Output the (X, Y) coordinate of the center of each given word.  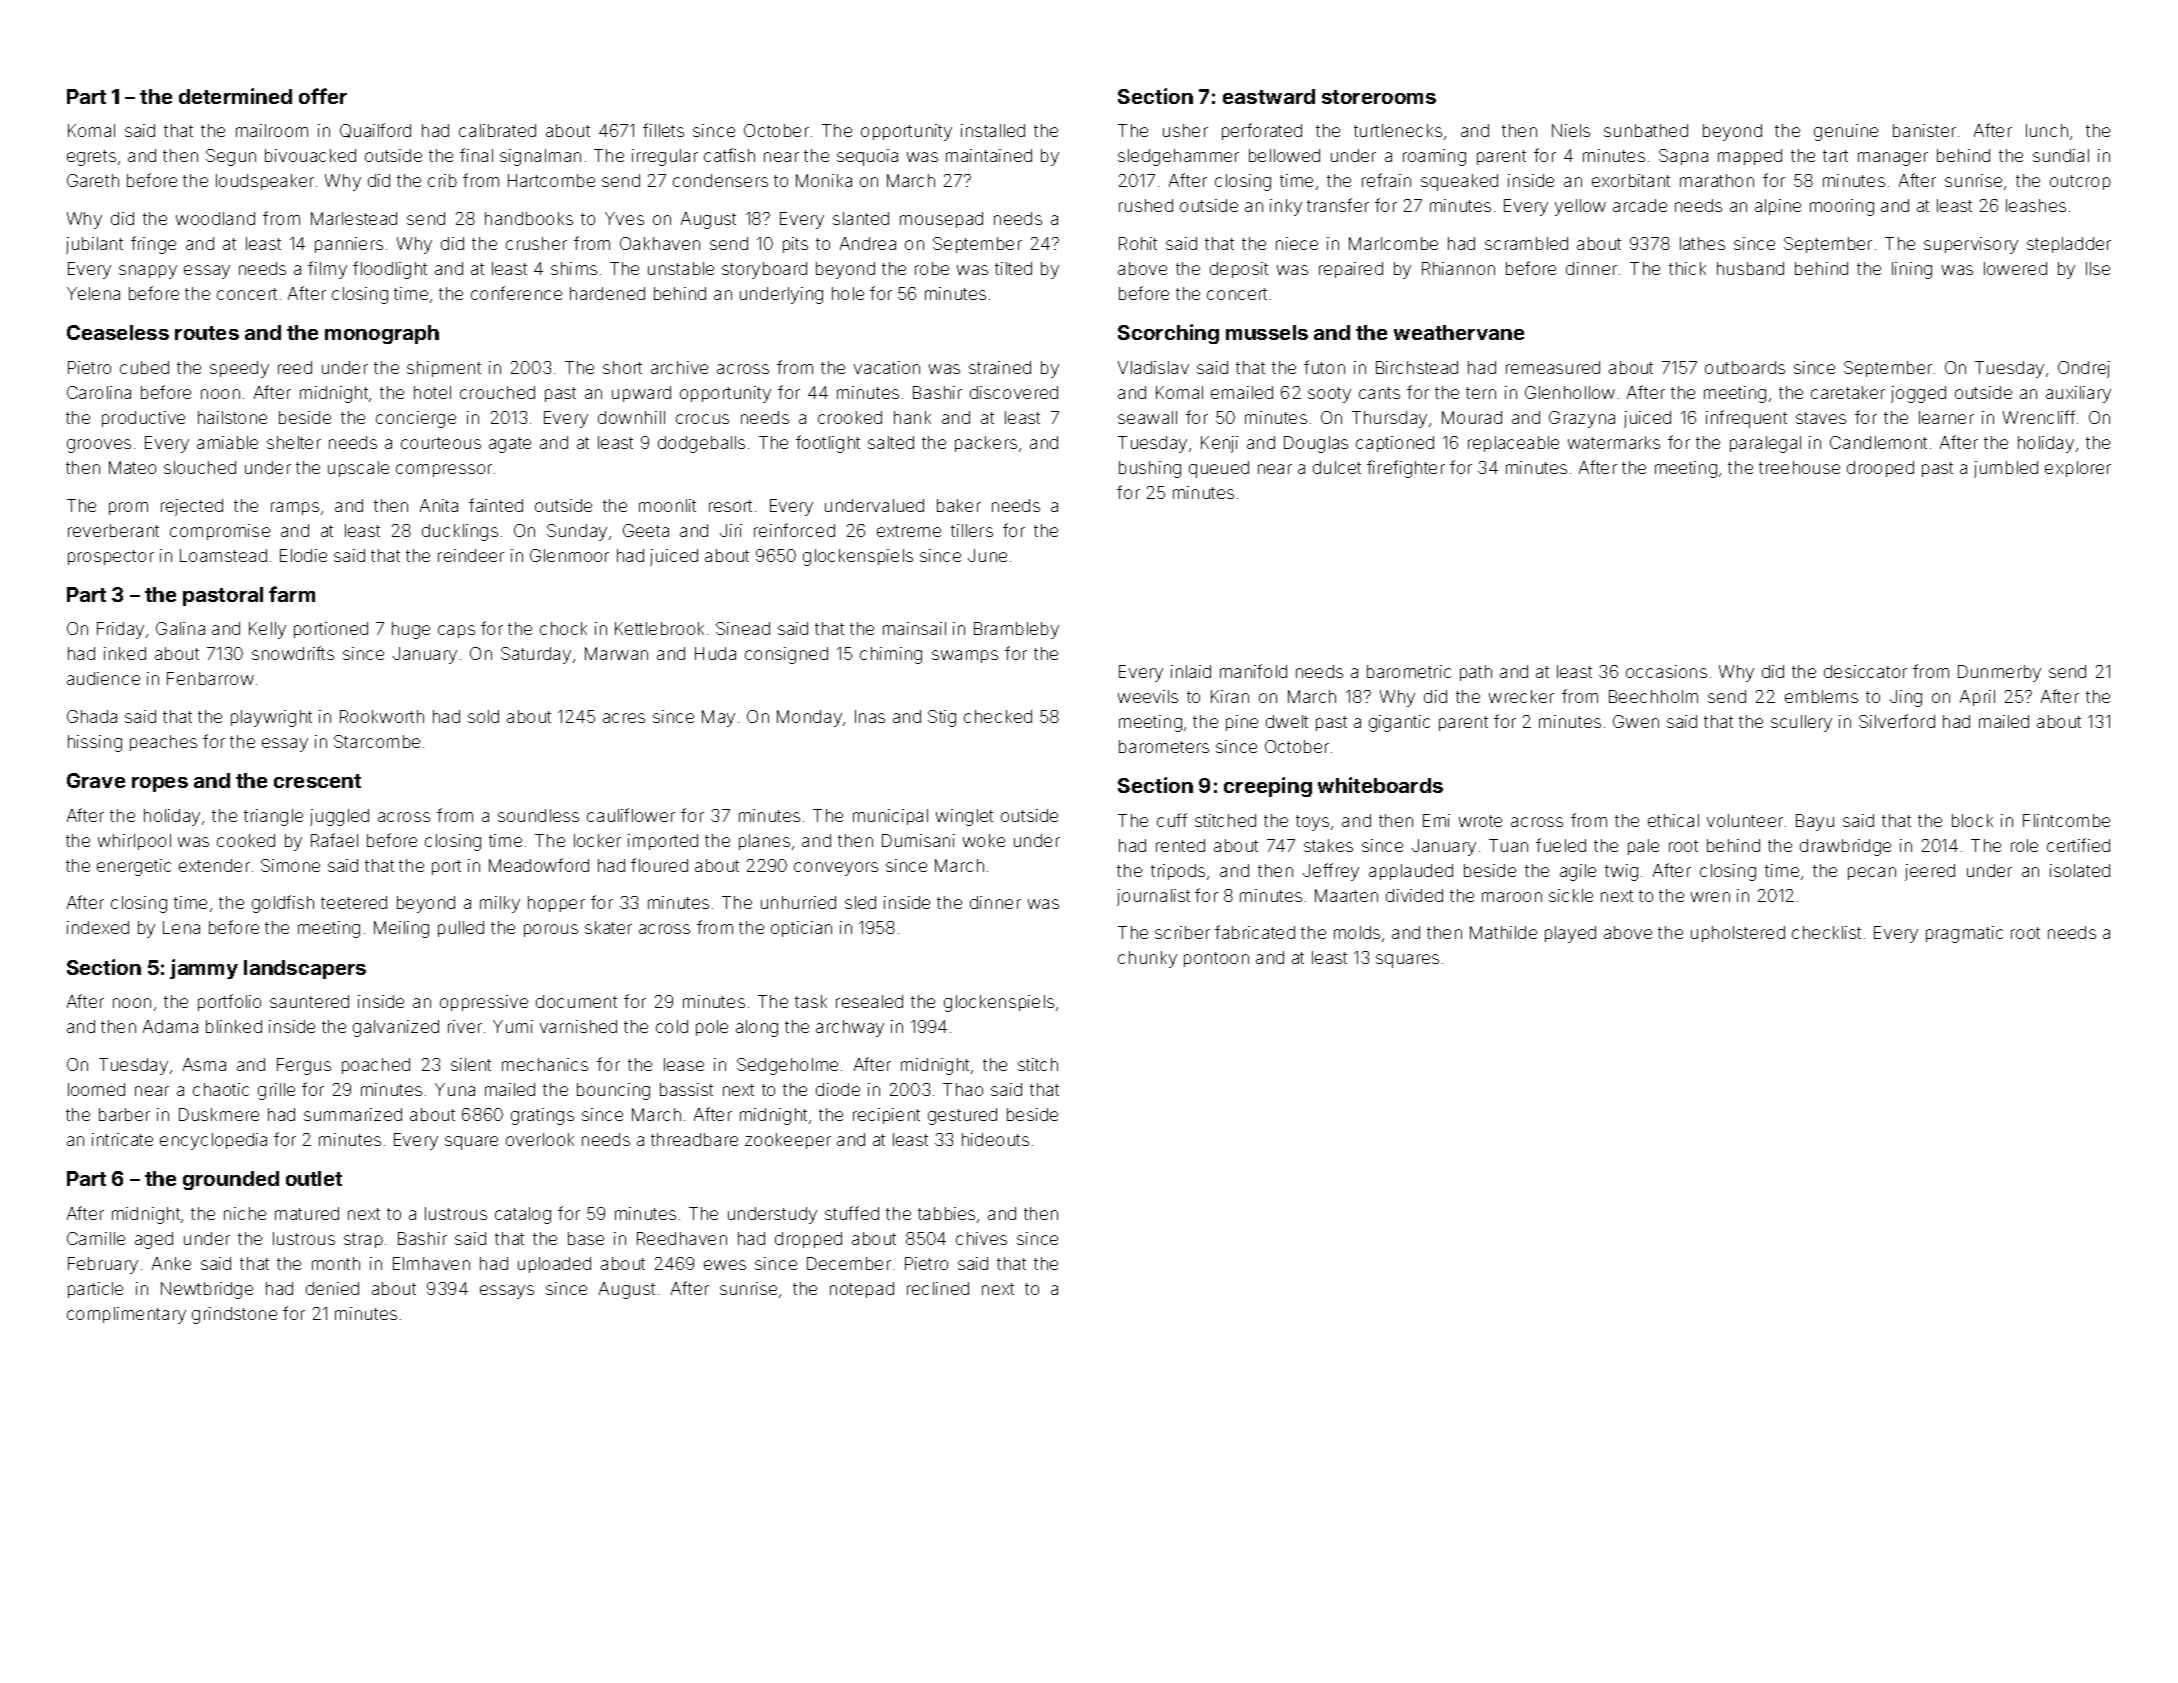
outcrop (2080, 182)
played (1570, 934)
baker (959, 505)
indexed (98, 927)
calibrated (497, 130)
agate (510, 445)
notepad (862, 1290)
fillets (663, 130)
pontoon (1216, 959)
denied (332, 1288)
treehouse (1799, 467)
